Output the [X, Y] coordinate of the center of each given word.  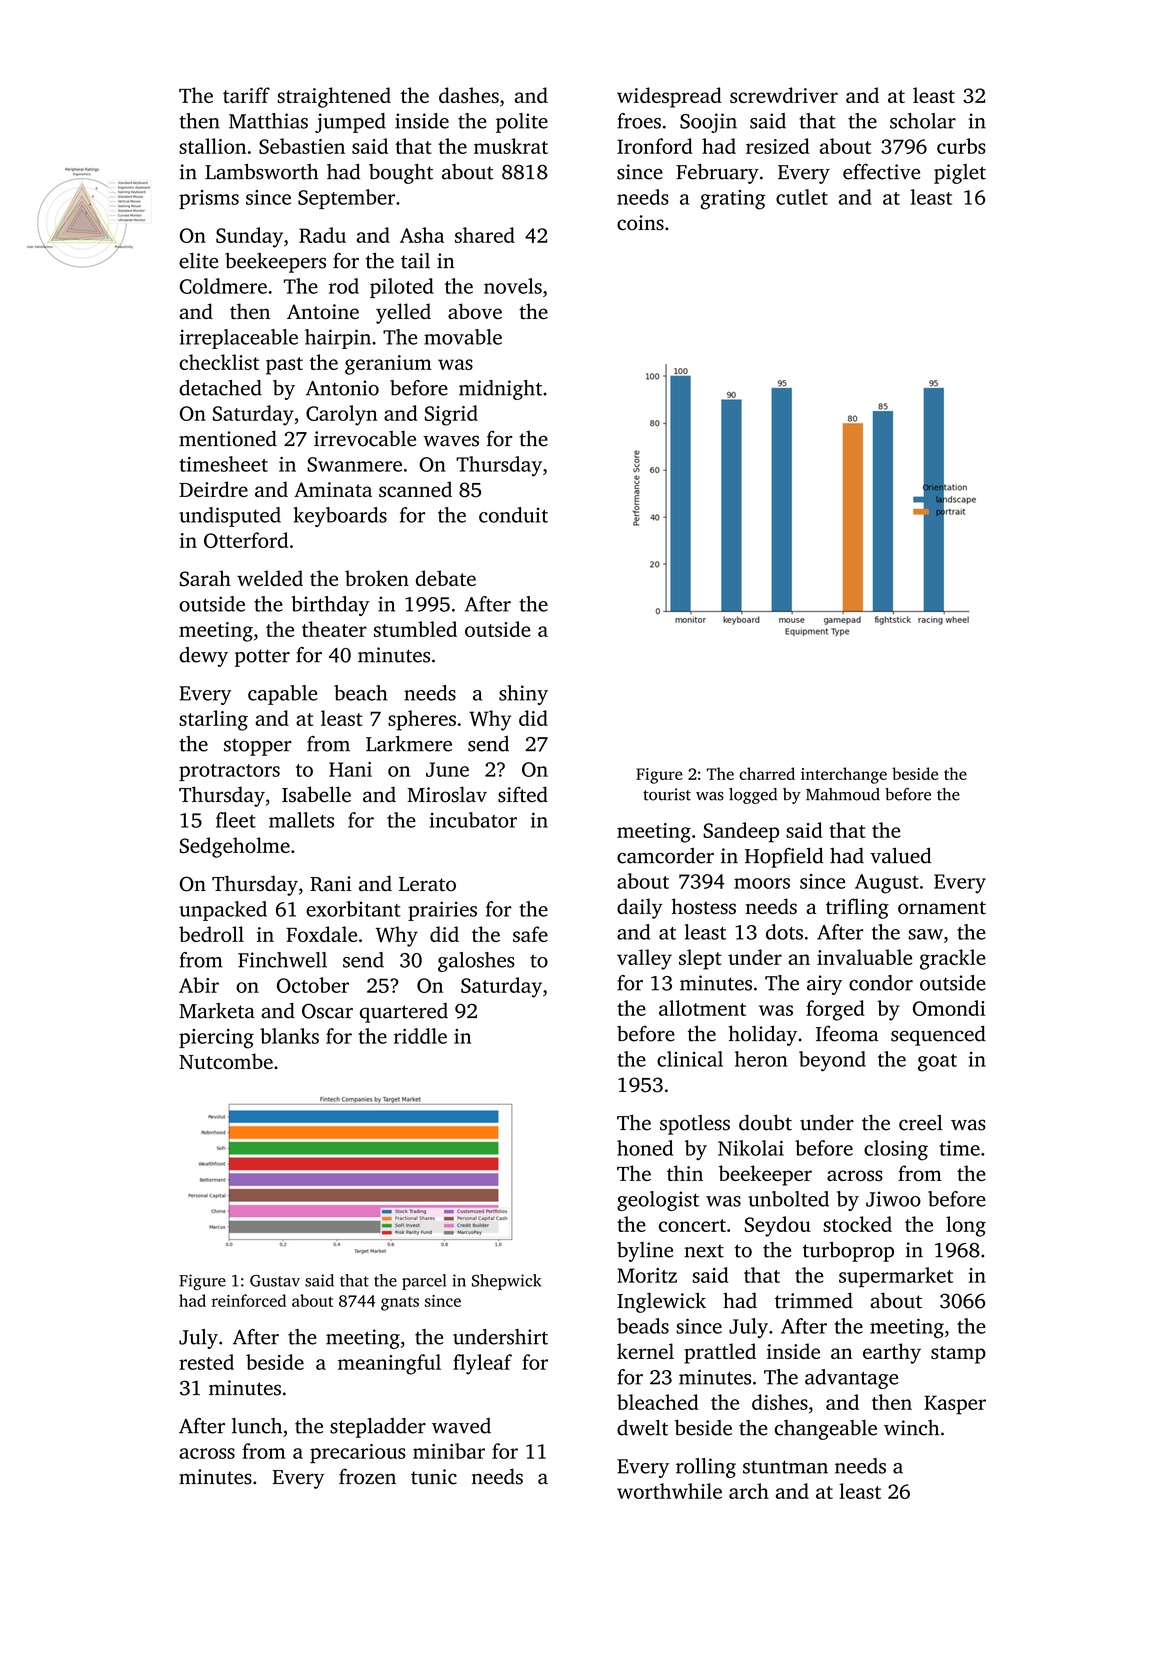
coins [640, 223]
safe [530, 934]
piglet [960, 174]
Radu [322, 235]
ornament [942, 908]
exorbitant [353, 909]
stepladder [378, 1428]
